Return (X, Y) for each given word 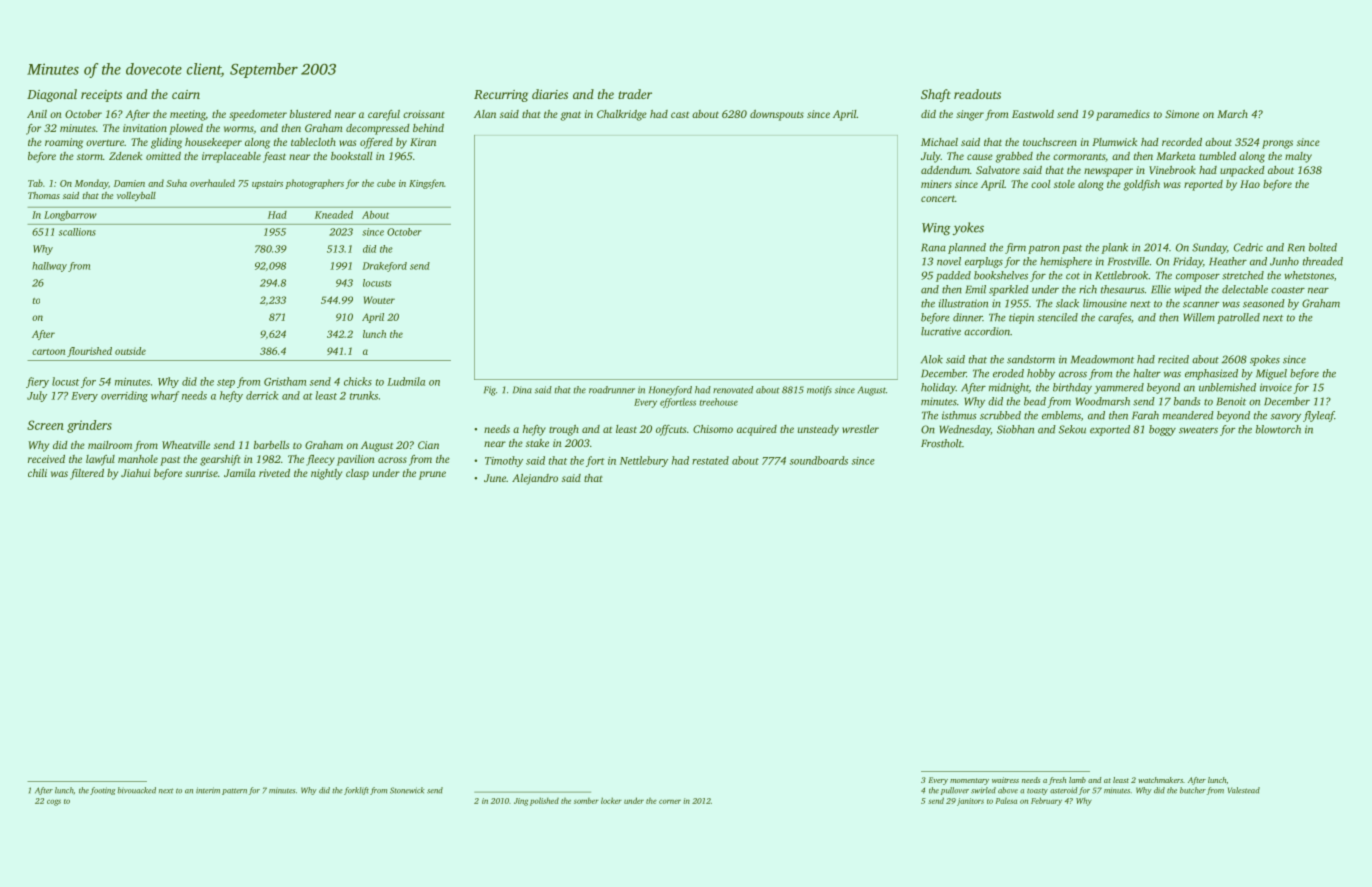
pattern (234, 791)
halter (1147, 373)
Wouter (379, 300)
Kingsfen (426, 184)
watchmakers (1160, 780)
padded (953, 276)
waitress (1005, 780)
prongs (1277, 144)
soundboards (819, 460)
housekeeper (213, 143)
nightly (326, 474)
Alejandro (535, 479)
